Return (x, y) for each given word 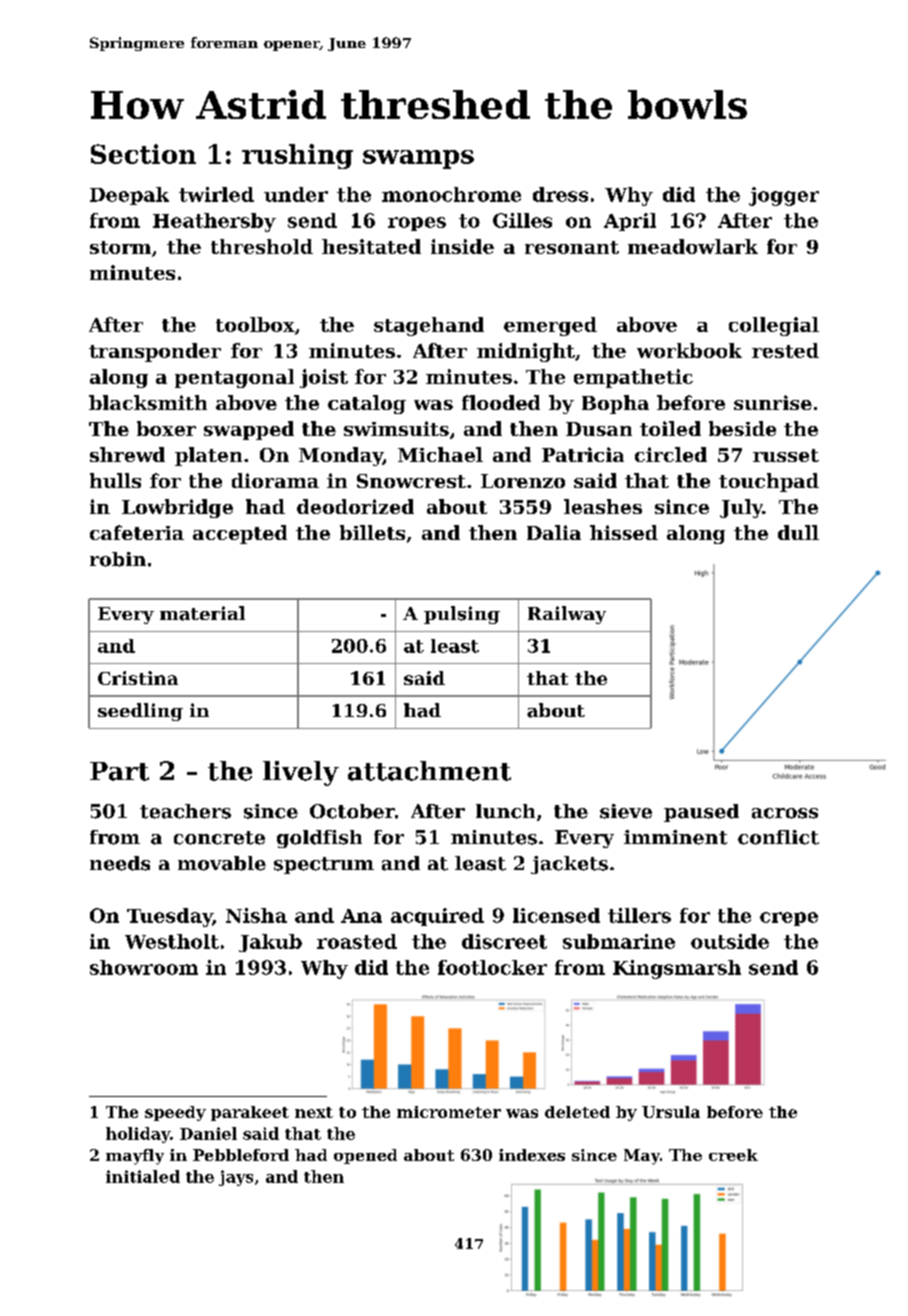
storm (120, 247)
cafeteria (137, 532)
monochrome (451, 194)
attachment (429, 771)
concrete (219, 838)
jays (236, 1178)
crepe (789, 919)
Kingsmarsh (677, 969)
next (314, 1112)
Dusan (599, 429)
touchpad (769, 482)
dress (560, 194)
